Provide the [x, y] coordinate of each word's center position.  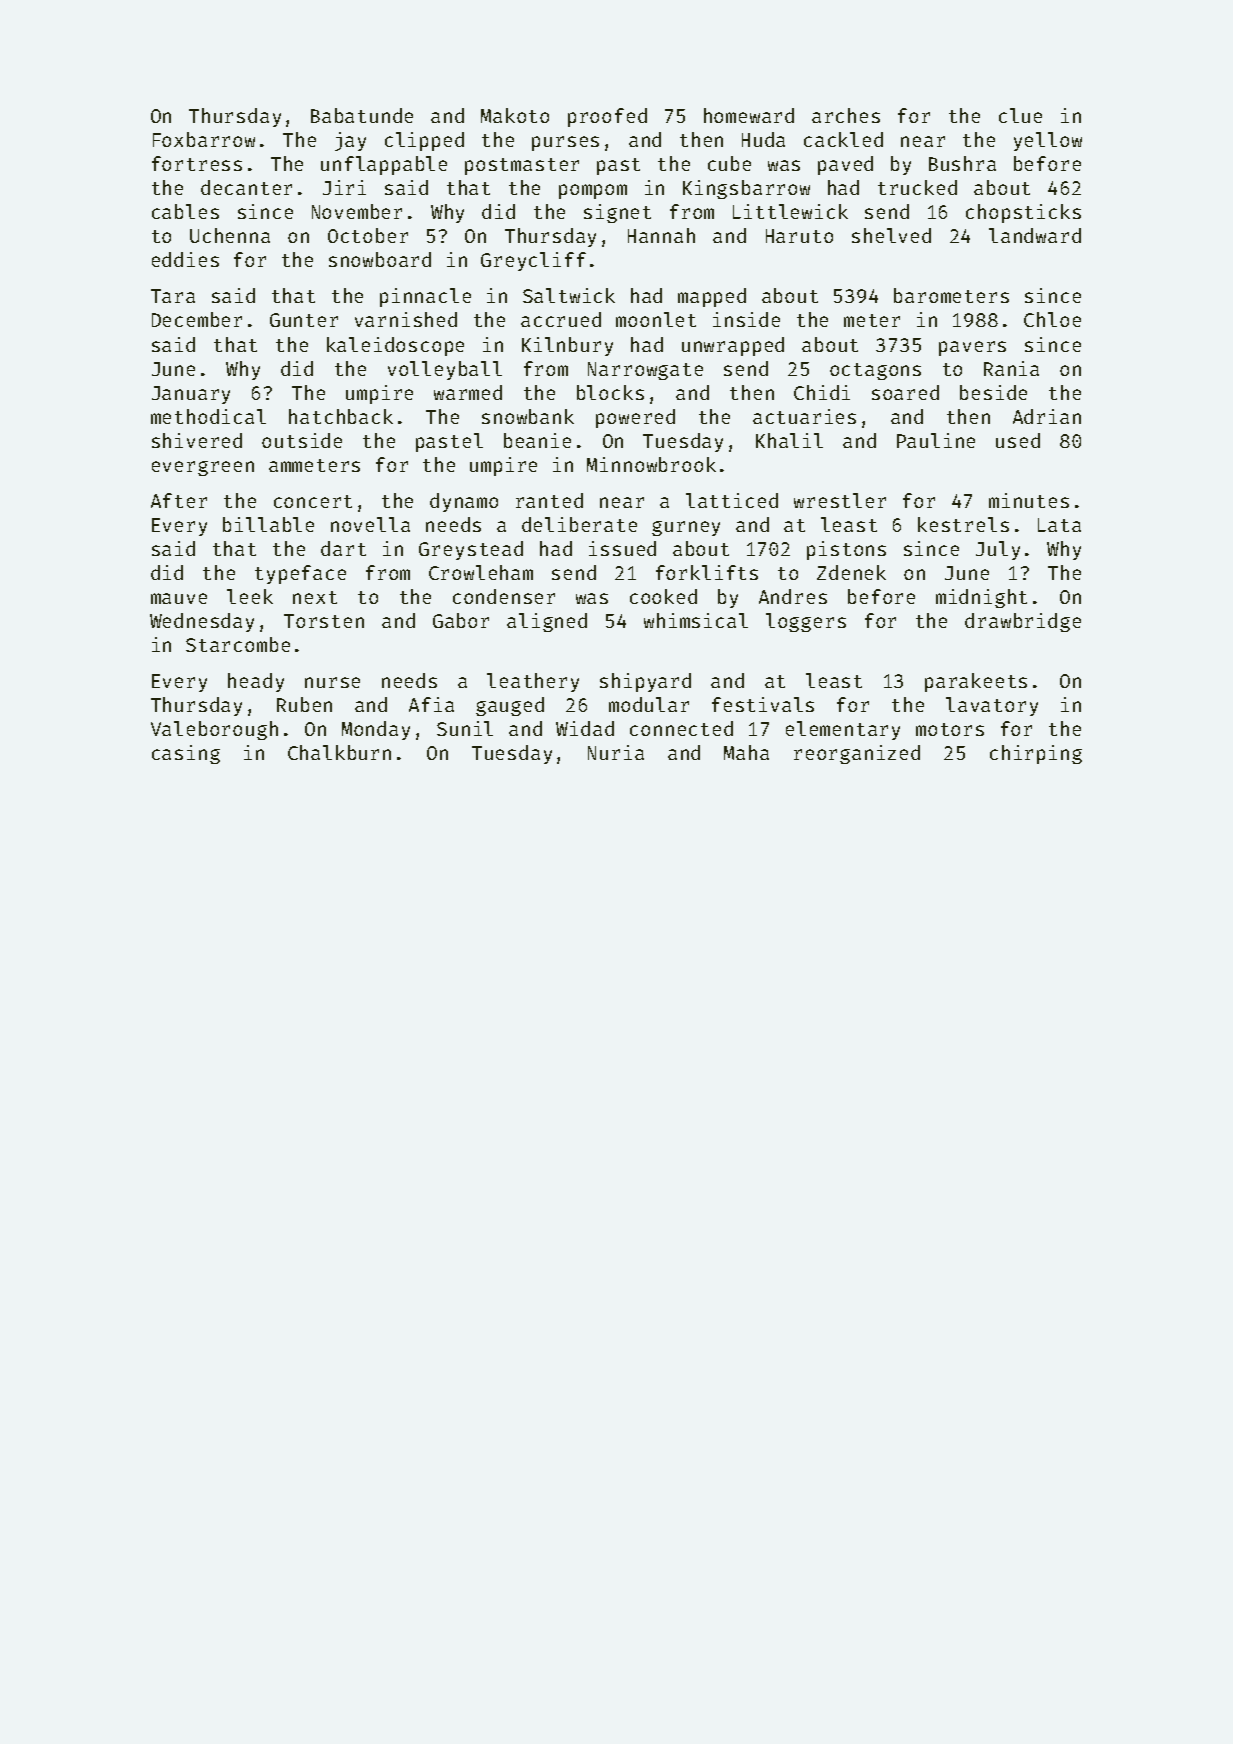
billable [268, 524]
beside [993, 392]
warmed [468, 392]
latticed [732, 500]
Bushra [962, 163]
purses [565, 143]
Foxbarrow [204, 139]
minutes [1029, 500]
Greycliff [533, 261]
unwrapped [733, 346]
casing [186, 754]
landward [1035, 235]
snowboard [380, 259]
